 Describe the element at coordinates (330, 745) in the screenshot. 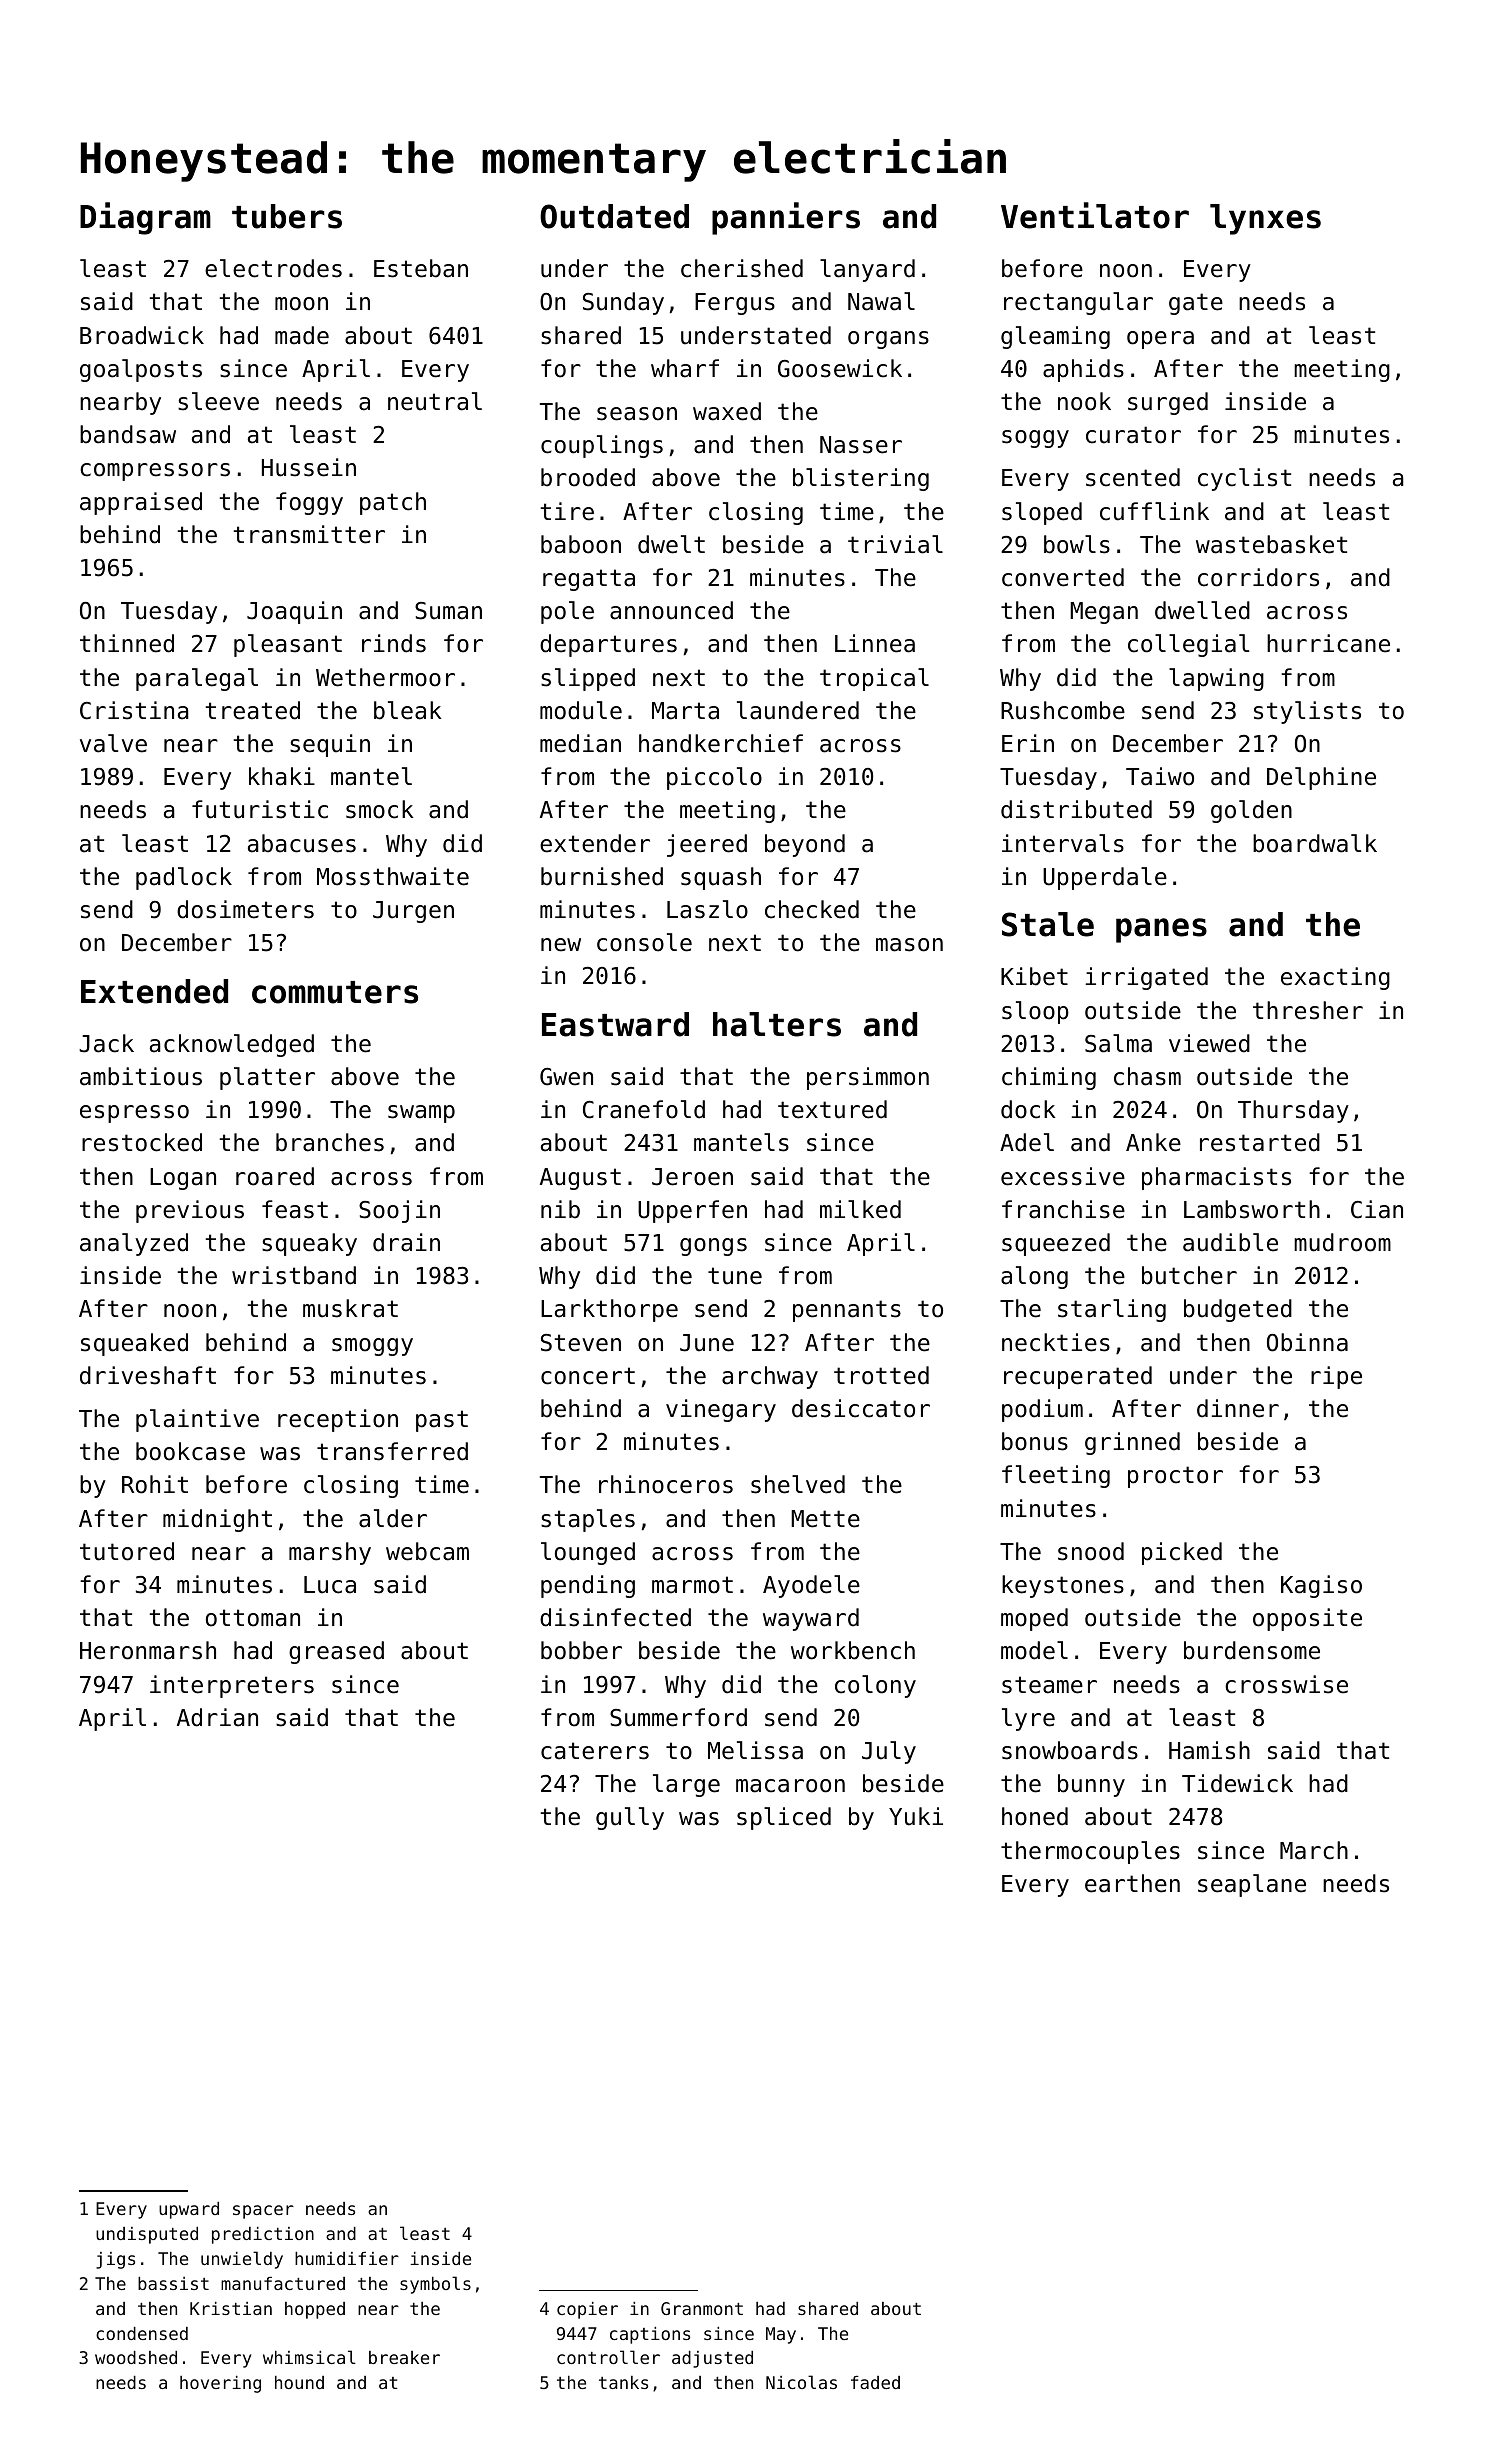

I see `sequin` at that location.
